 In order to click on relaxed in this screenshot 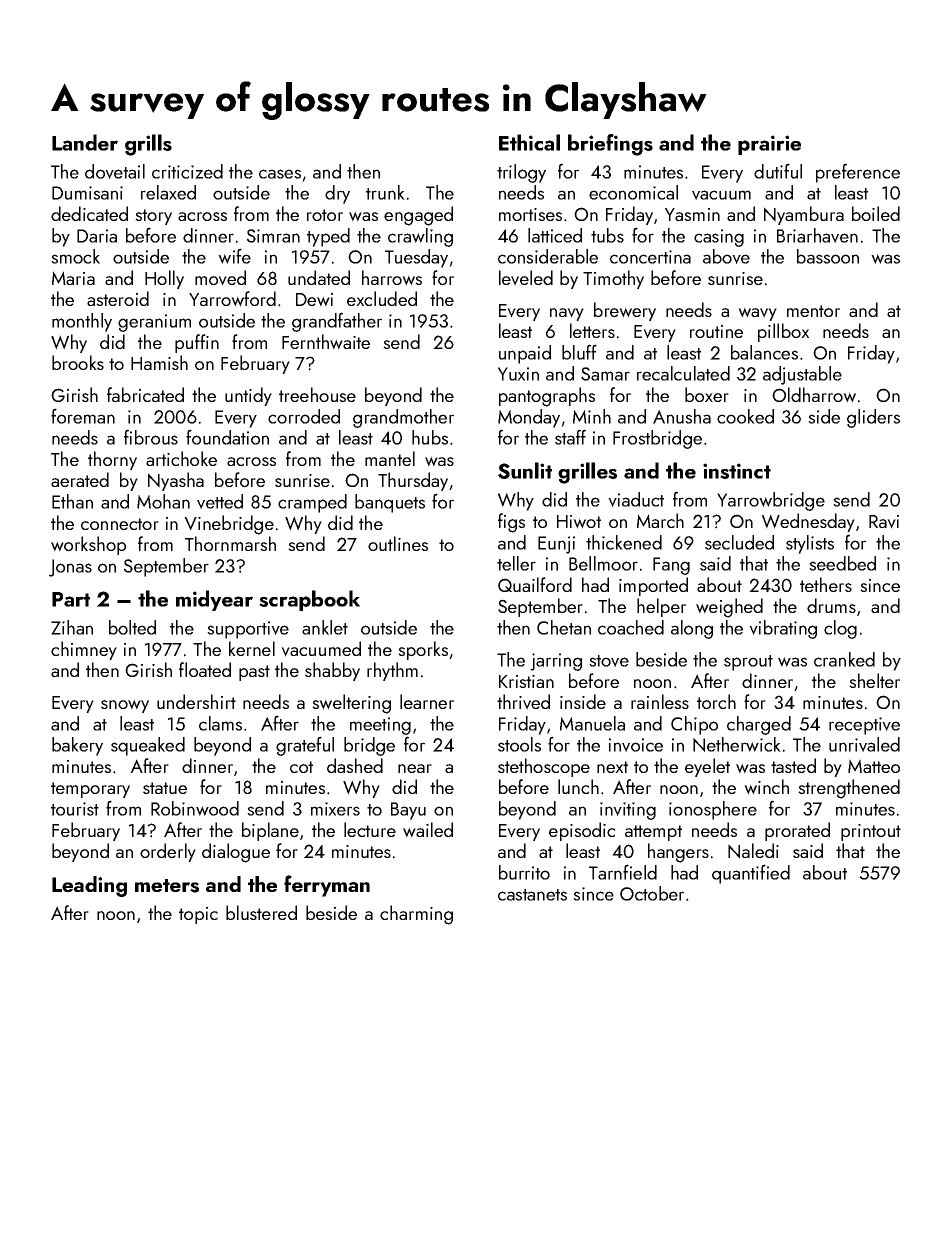, I will do `click(168, 192)`.
